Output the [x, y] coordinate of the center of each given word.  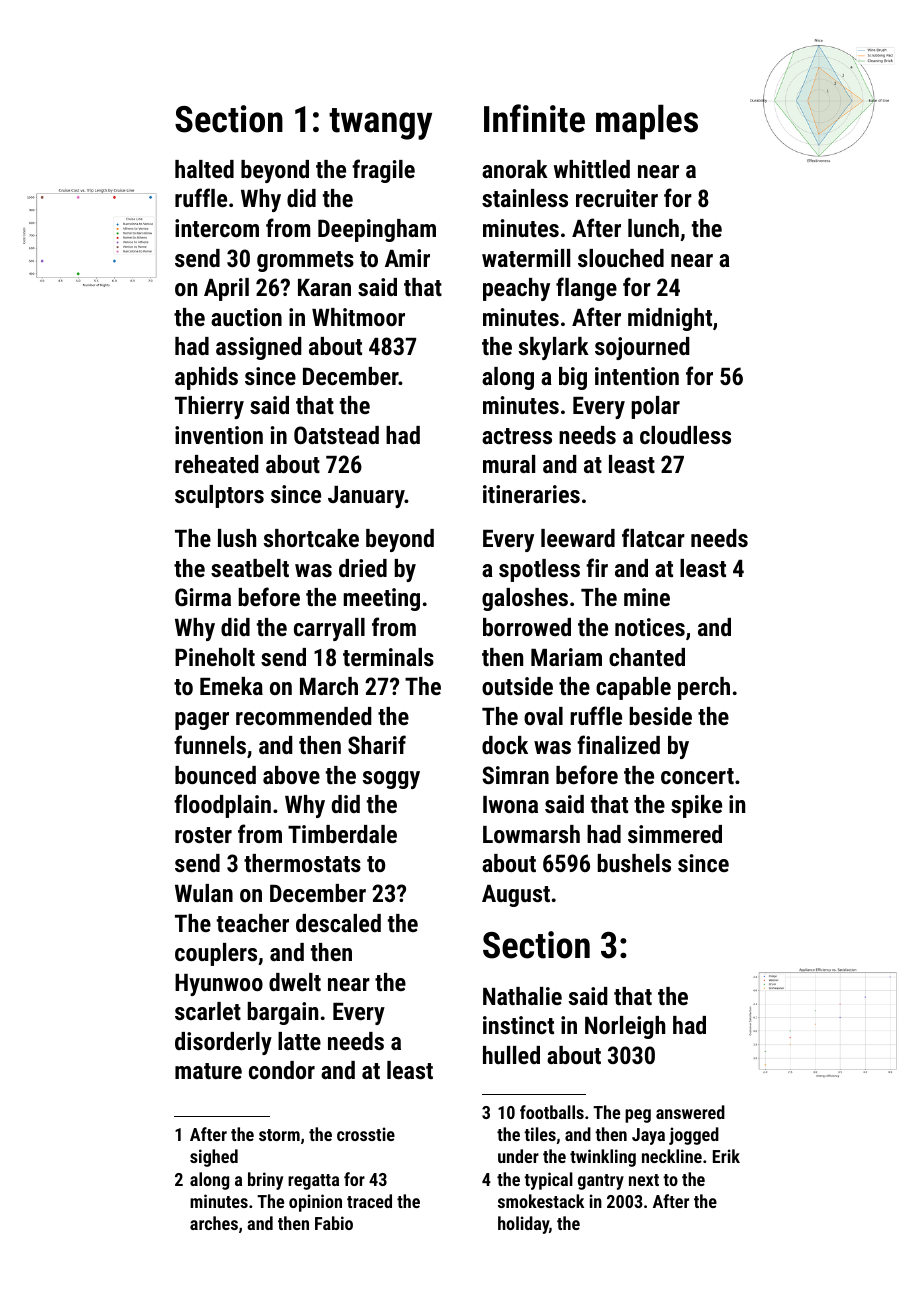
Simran [515, 775]
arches [214, 1223]
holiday [523, 1225]
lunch [653, 228]
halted [204, 169]
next [644, 1180]
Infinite [534, 118]
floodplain [222, 806]
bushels [634, 863]
